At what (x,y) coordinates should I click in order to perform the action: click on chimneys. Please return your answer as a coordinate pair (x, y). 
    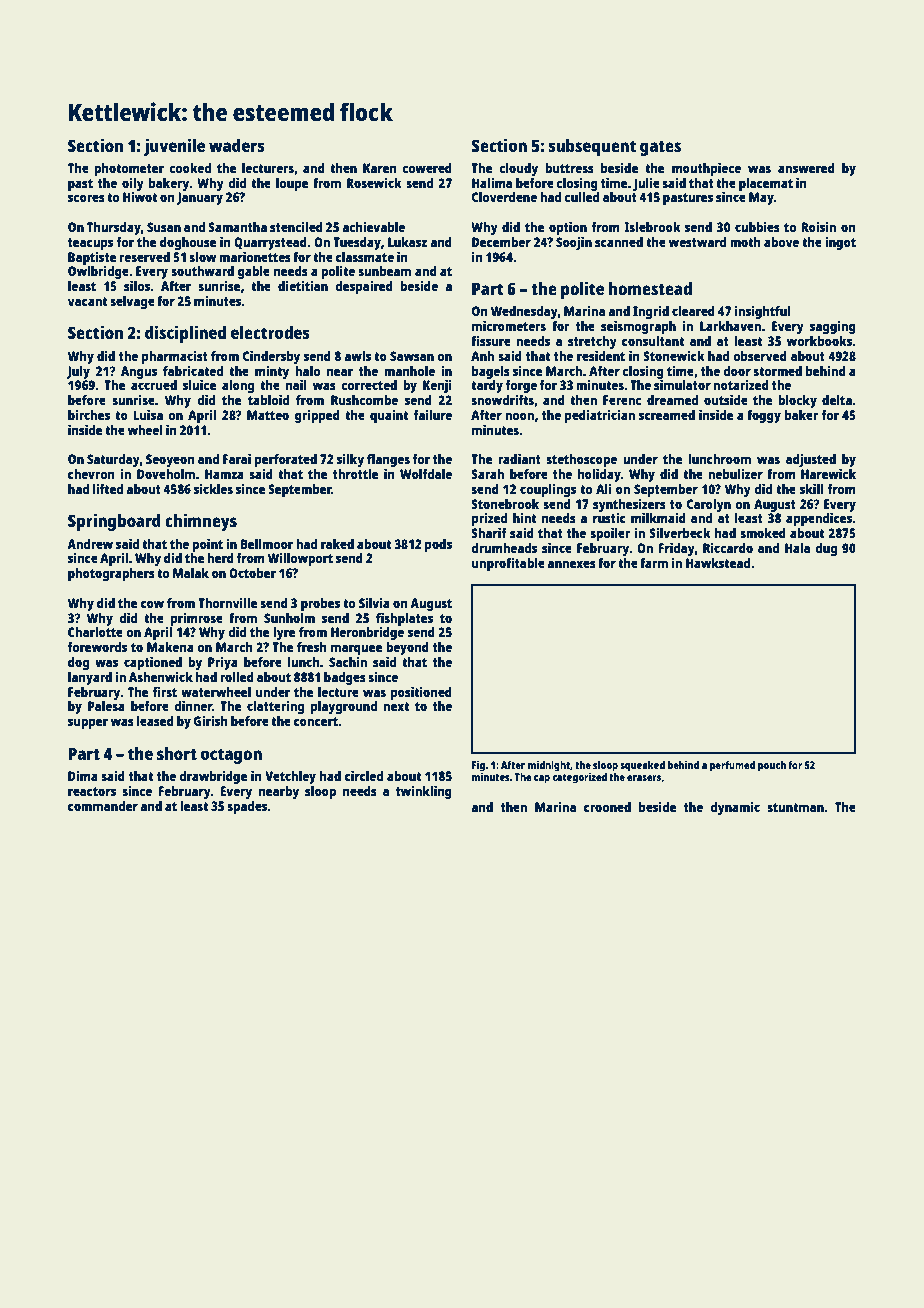
    Looking at the image, I should click on (201, 522).
